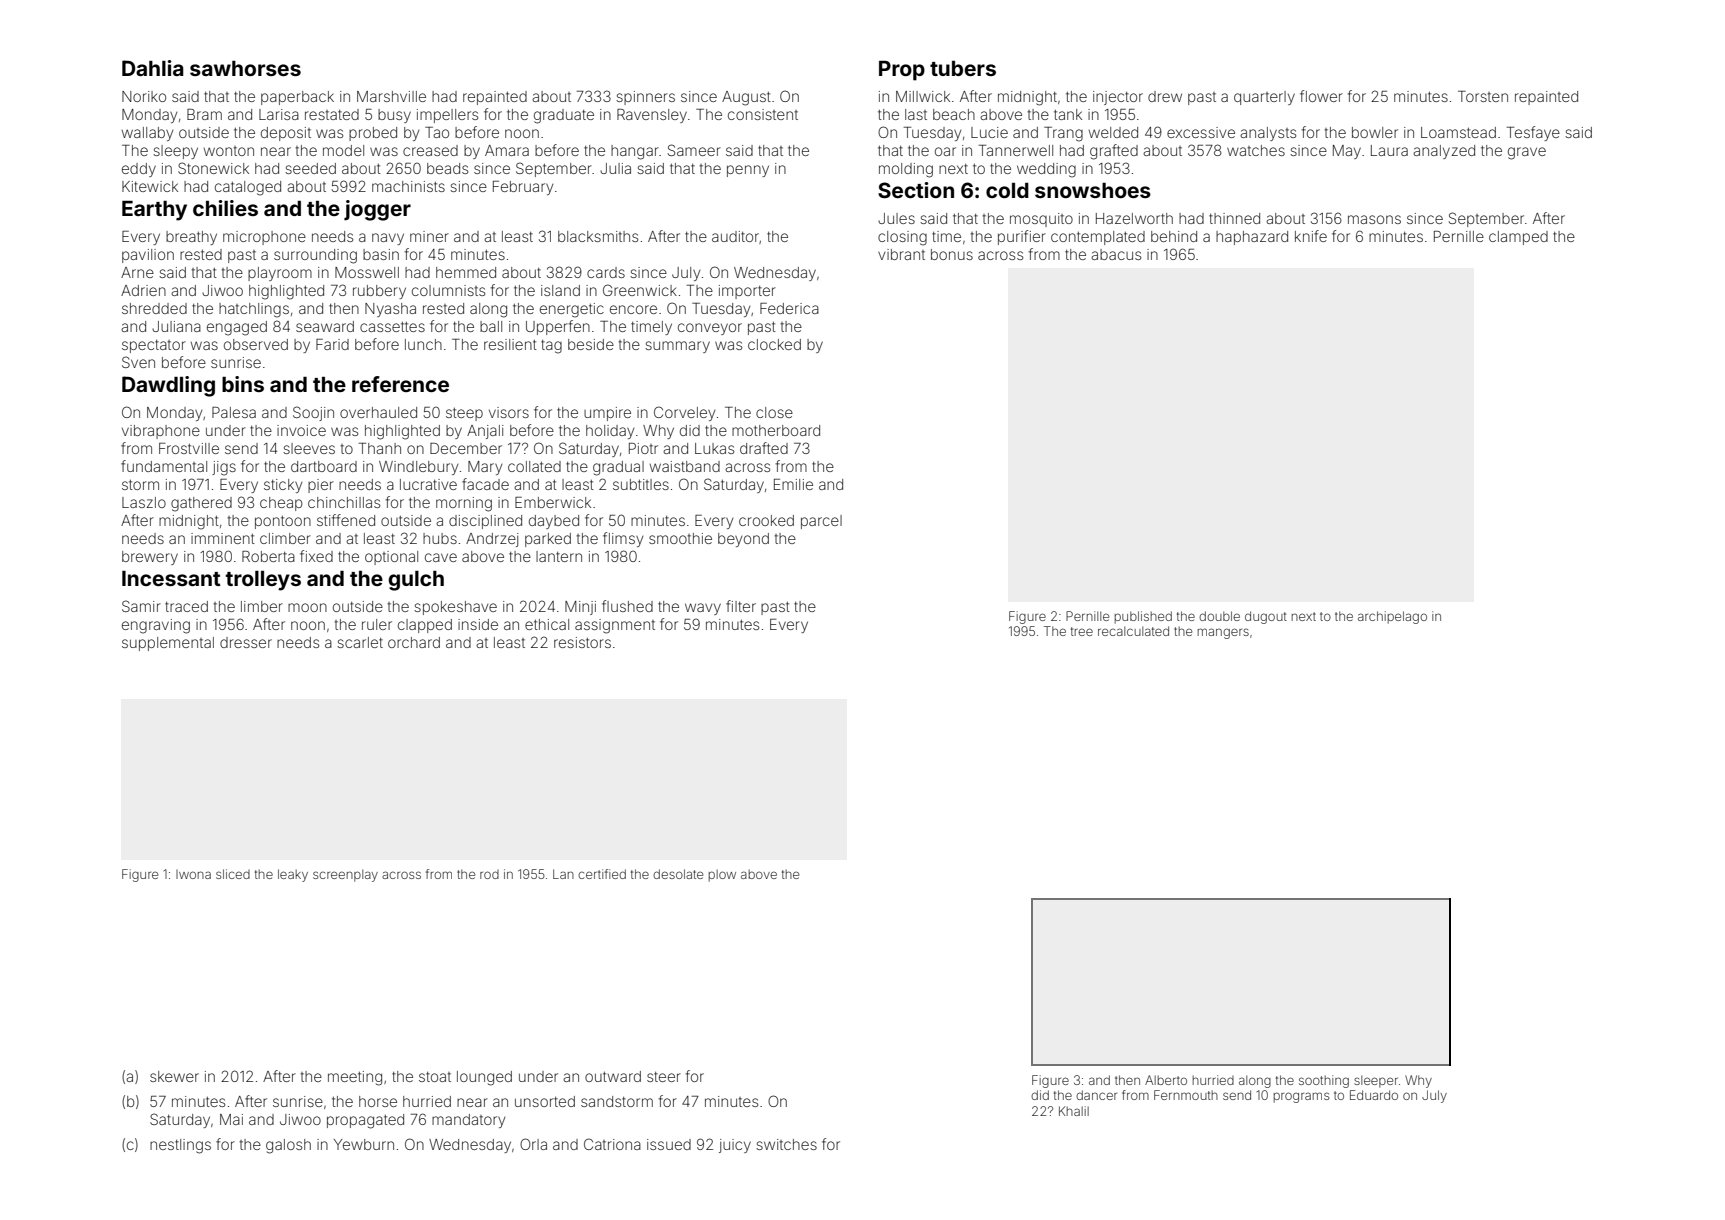 This screenshot has height=1220, width=1725. I want to click on clamped, so click(1518, 238).
